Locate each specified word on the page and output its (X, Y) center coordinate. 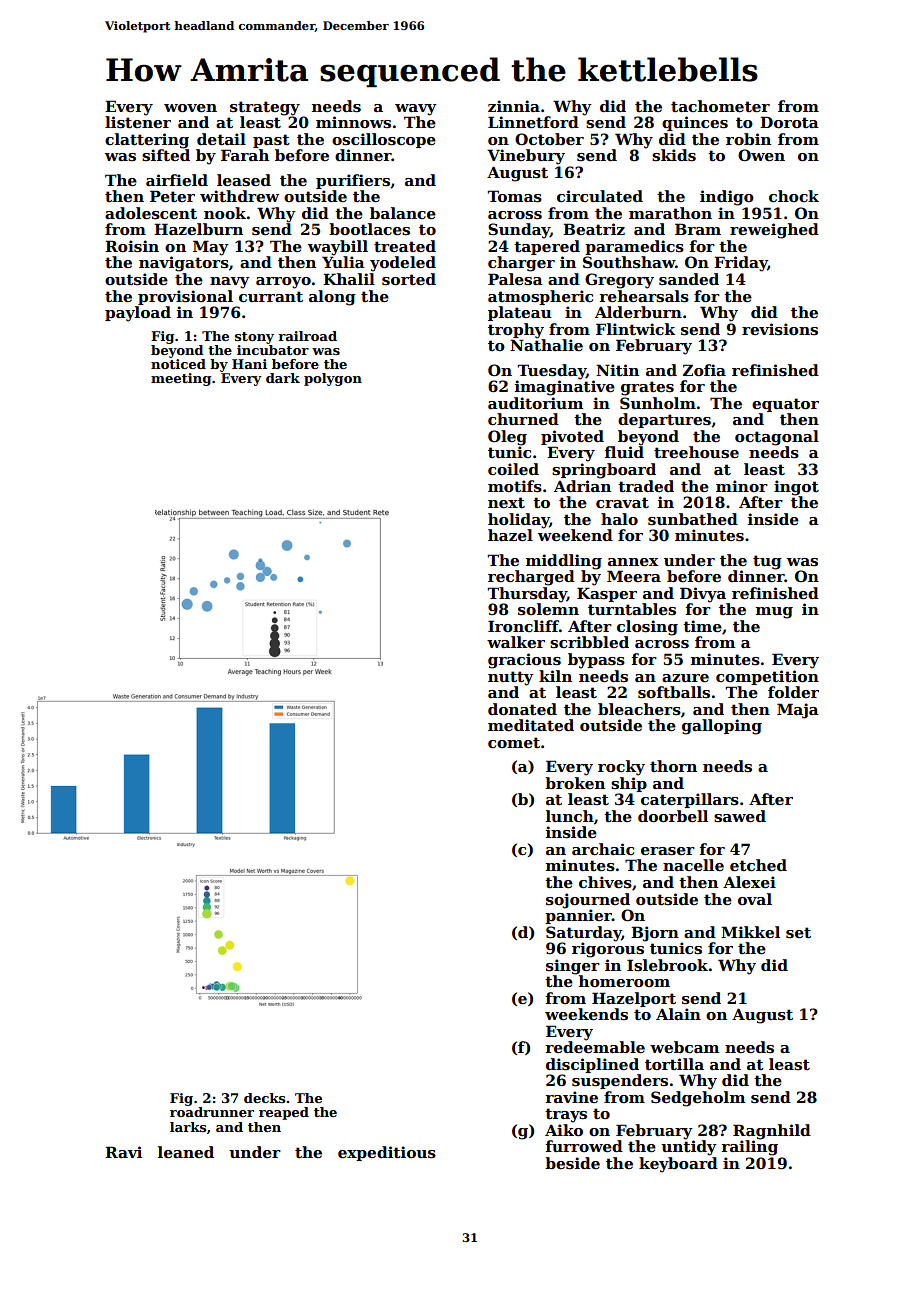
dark (283, 378)
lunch (570, 816)
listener (138, 122)
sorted (409, 279)
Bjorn (655, 934)
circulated (600, 196)
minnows (353, 122)
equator (785, 405)
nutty (511, 678)
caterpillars (690, 800)
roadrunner (212, 1112)
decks (264, 1098)
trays (566, 1115)
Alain (678, 1014)
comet (514, 742)
